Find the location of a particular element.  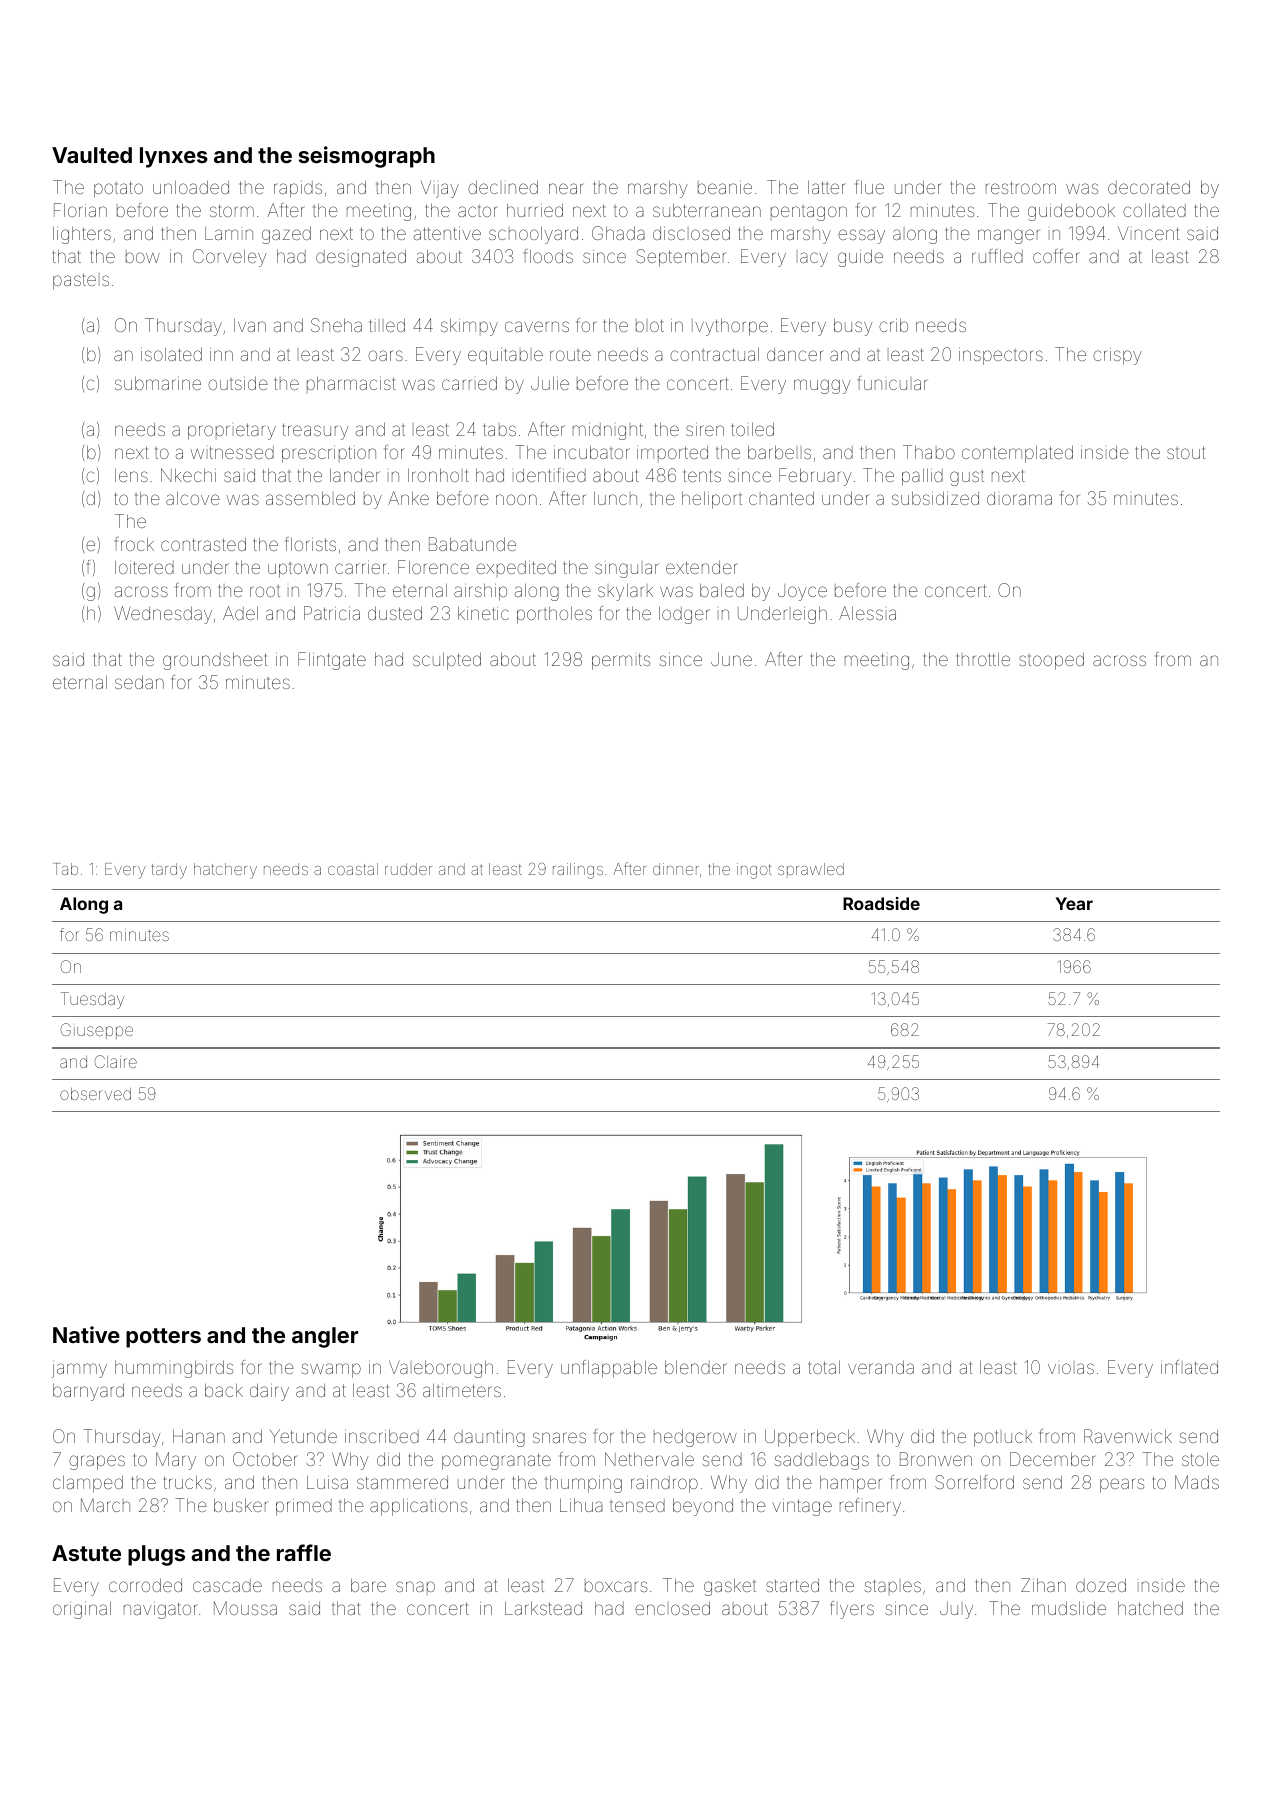

flue is located at coordinates (870, 187).
